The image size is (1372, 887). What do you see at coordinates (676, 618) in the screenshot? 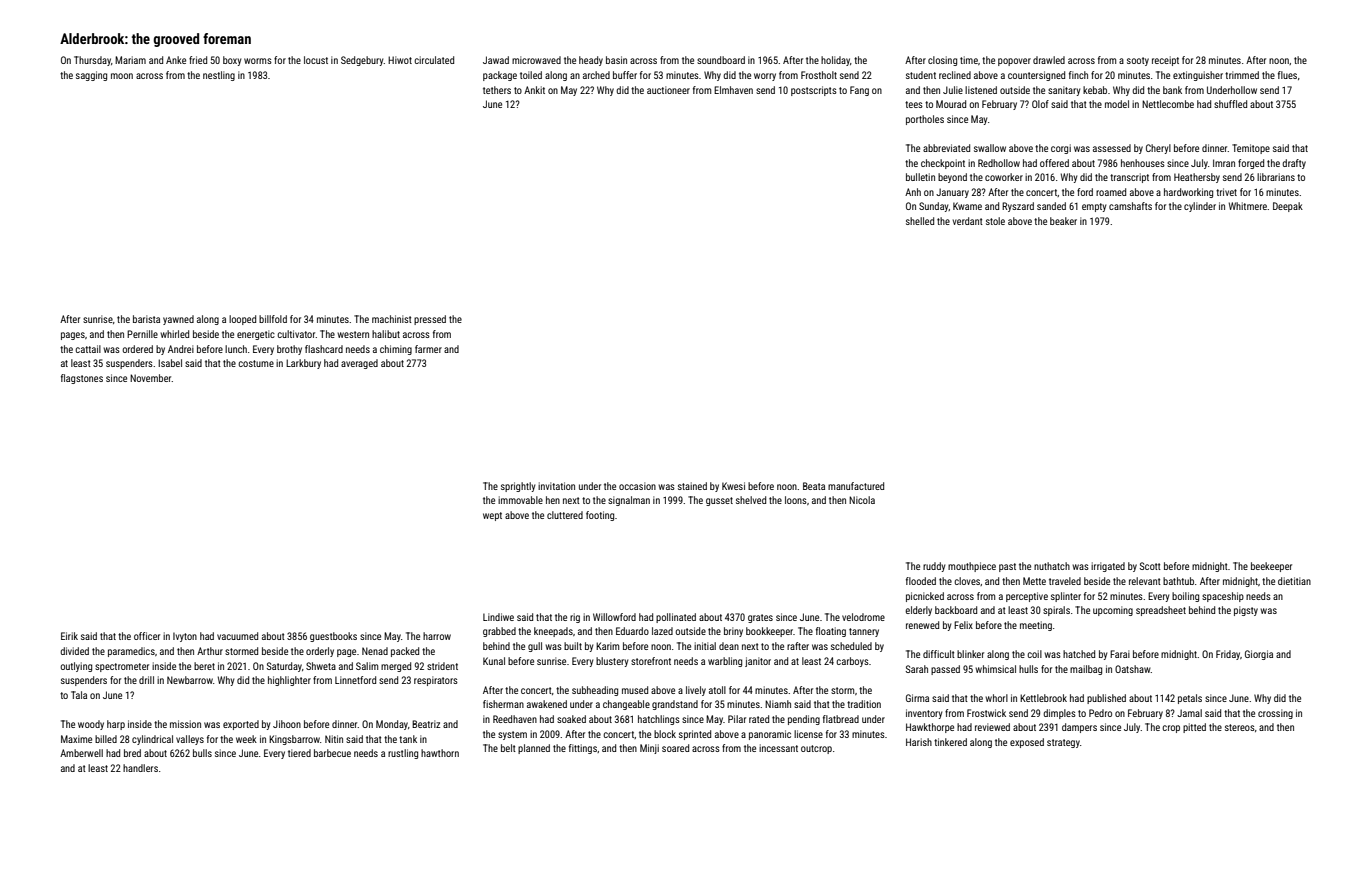
I see `pollinated` at bounding box center [676, 618].
